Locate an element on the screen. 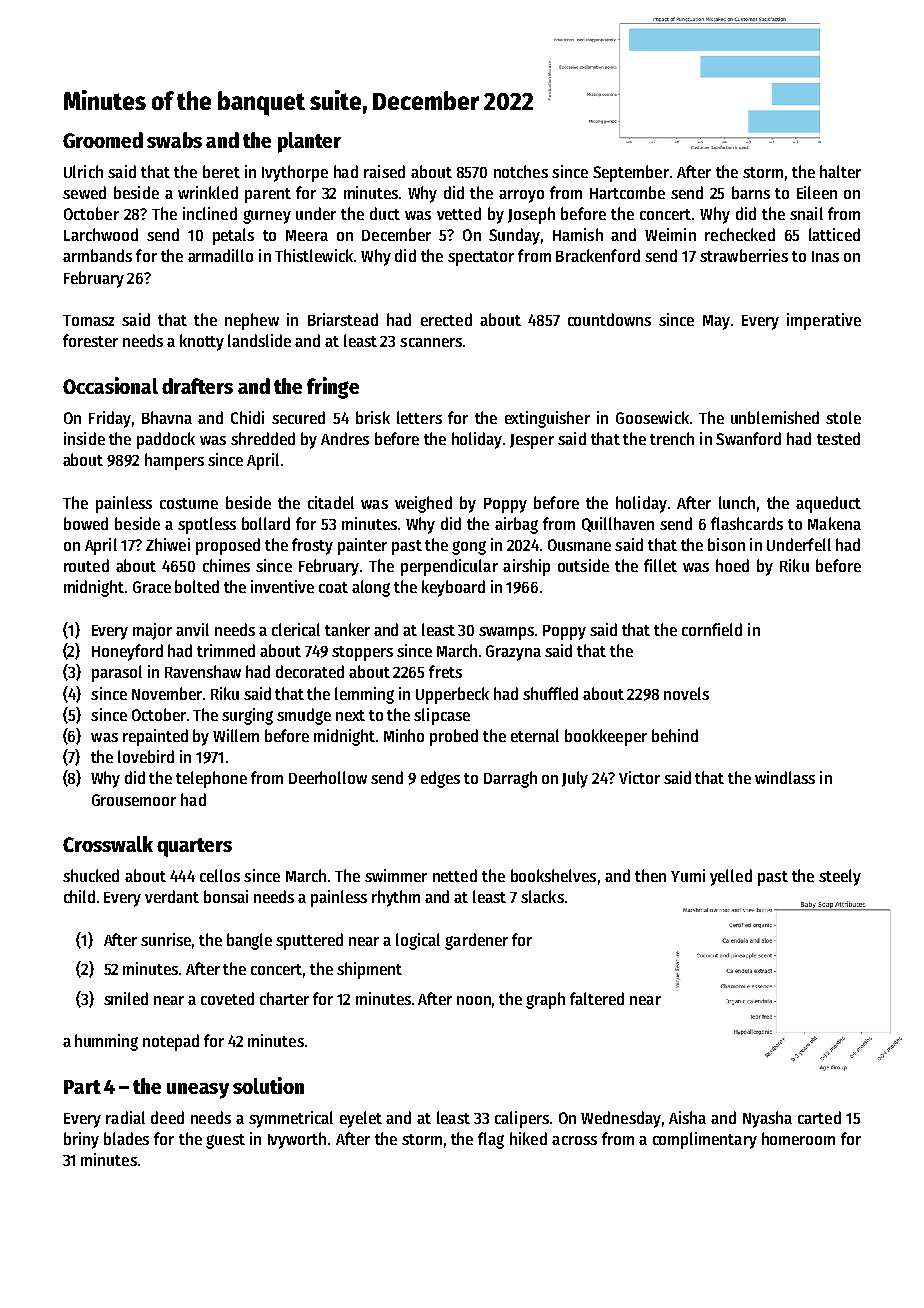 This screenshot has width=924, height=1308. Ivyworth is located at coordinates (297, 1140).
